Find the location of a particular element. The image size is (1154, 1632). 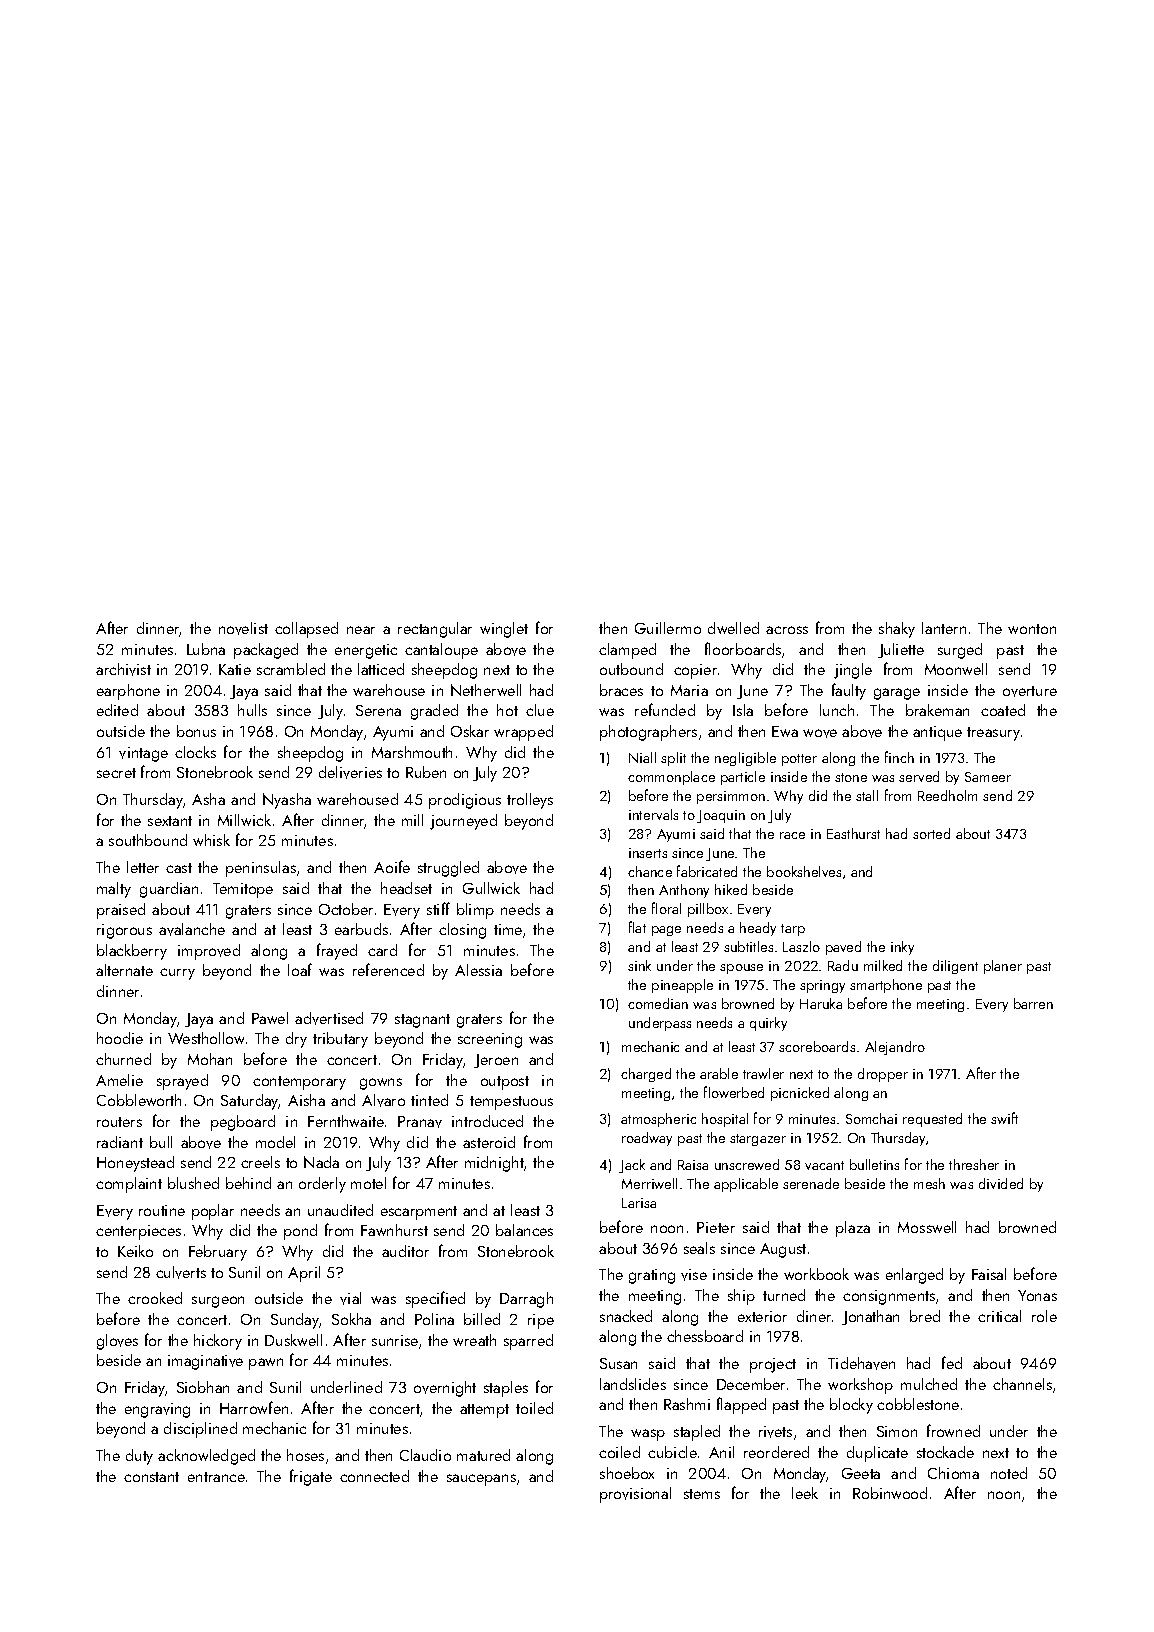

novelist is located at coordinates (243, 628).
